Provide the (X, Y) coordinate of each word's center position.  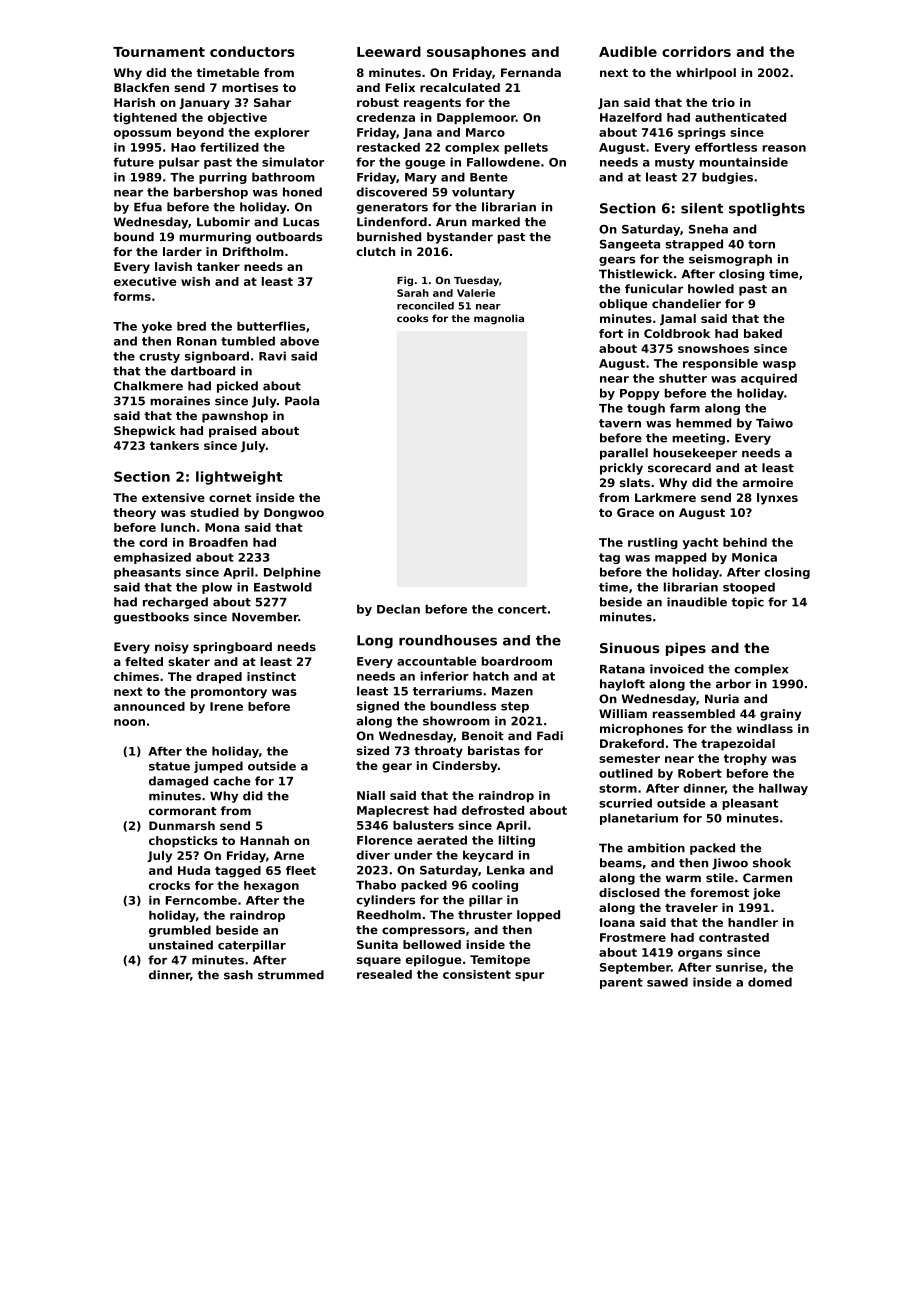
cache (232, 781)
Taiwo (774, 423)
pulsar (179, 163)
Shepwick (145, 432)
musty (675, 163)
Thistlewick (636, 274)
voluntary (483, 193)
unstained (181, 945)
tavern (620, 423)
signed (378, 707)
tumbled (248, 341)
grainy (780, 715)
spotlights (767, 209)
